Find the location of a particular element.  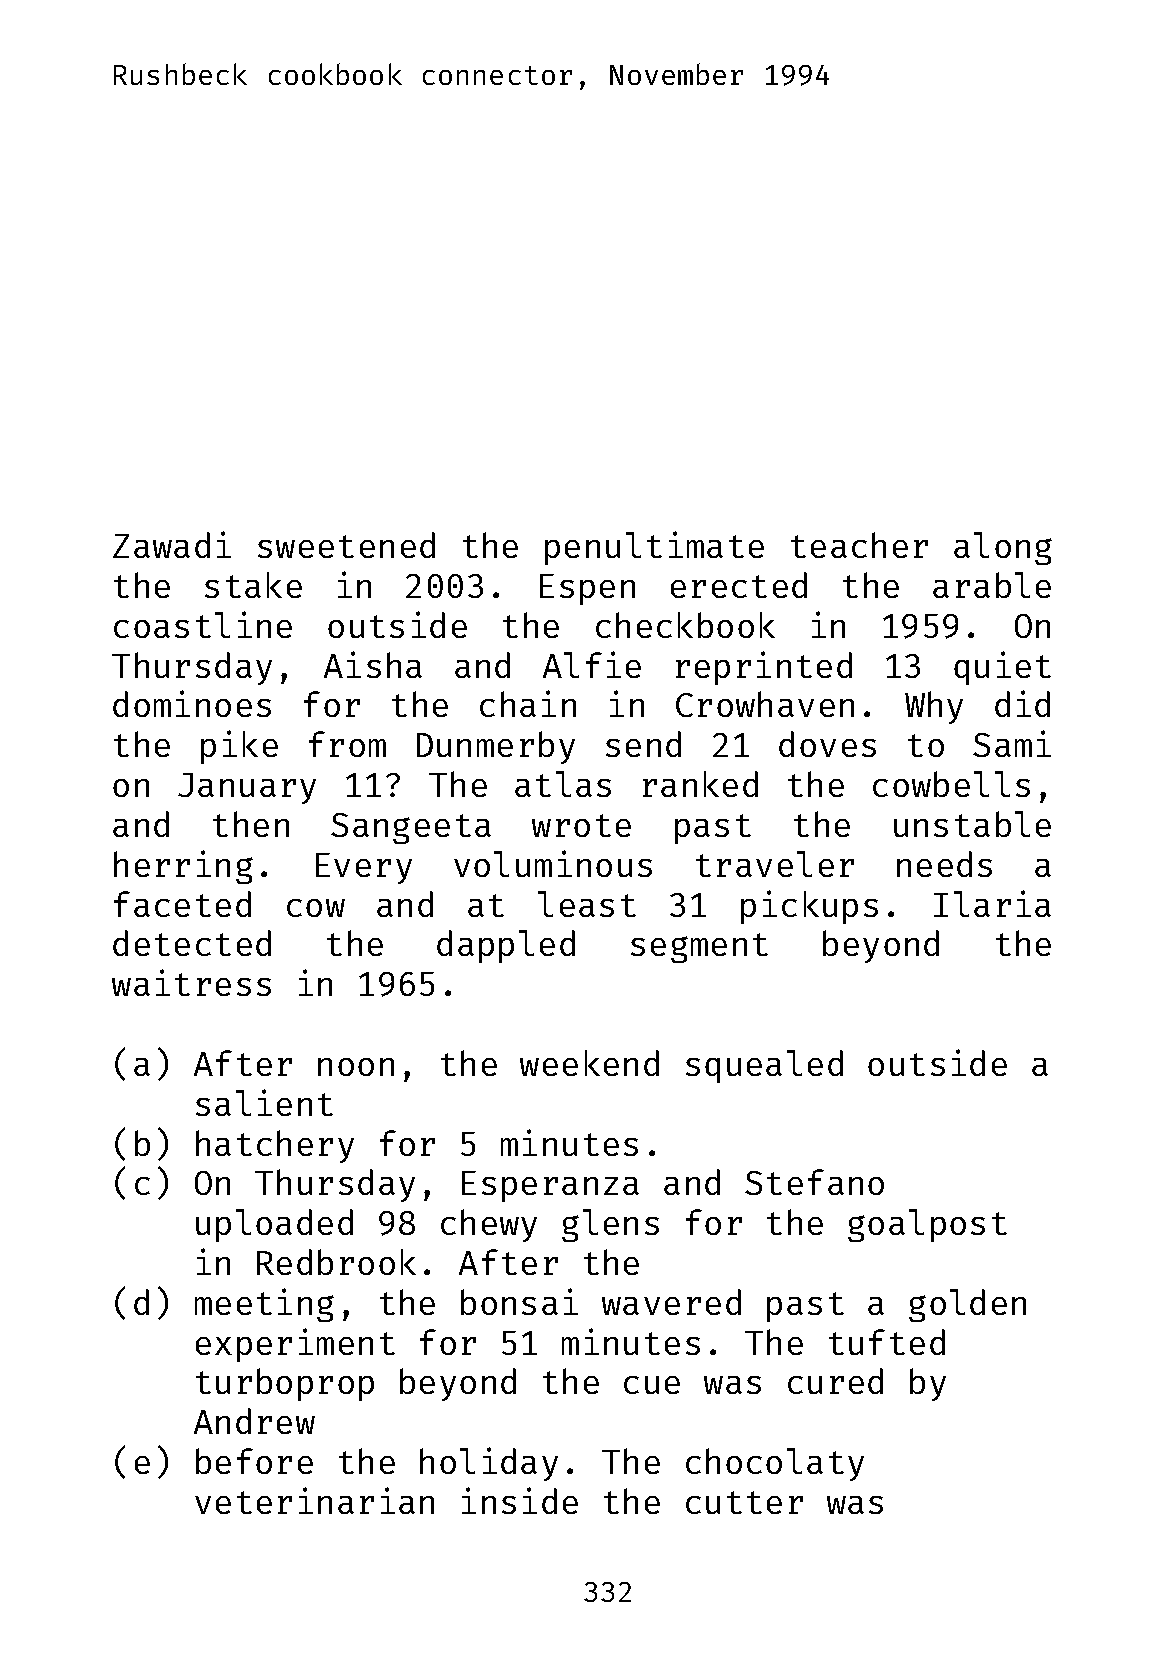

bonsai is located at coordinates (519, 1301).
